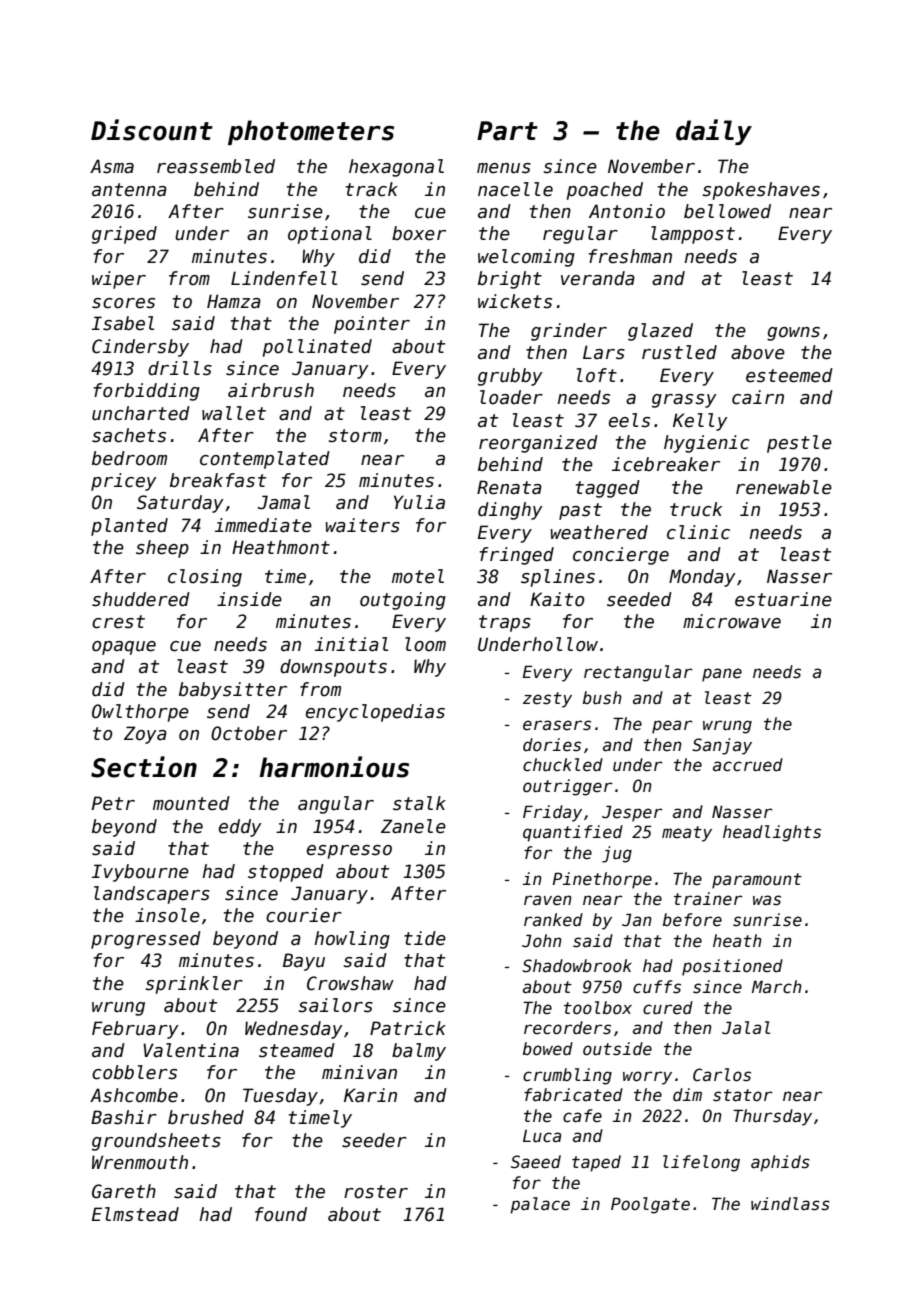 Image resolution: width=924 pixels, height=1314 pixels. Describe the element at coordinates (507, 131) in the screenshot. I see `Part` at that location.
